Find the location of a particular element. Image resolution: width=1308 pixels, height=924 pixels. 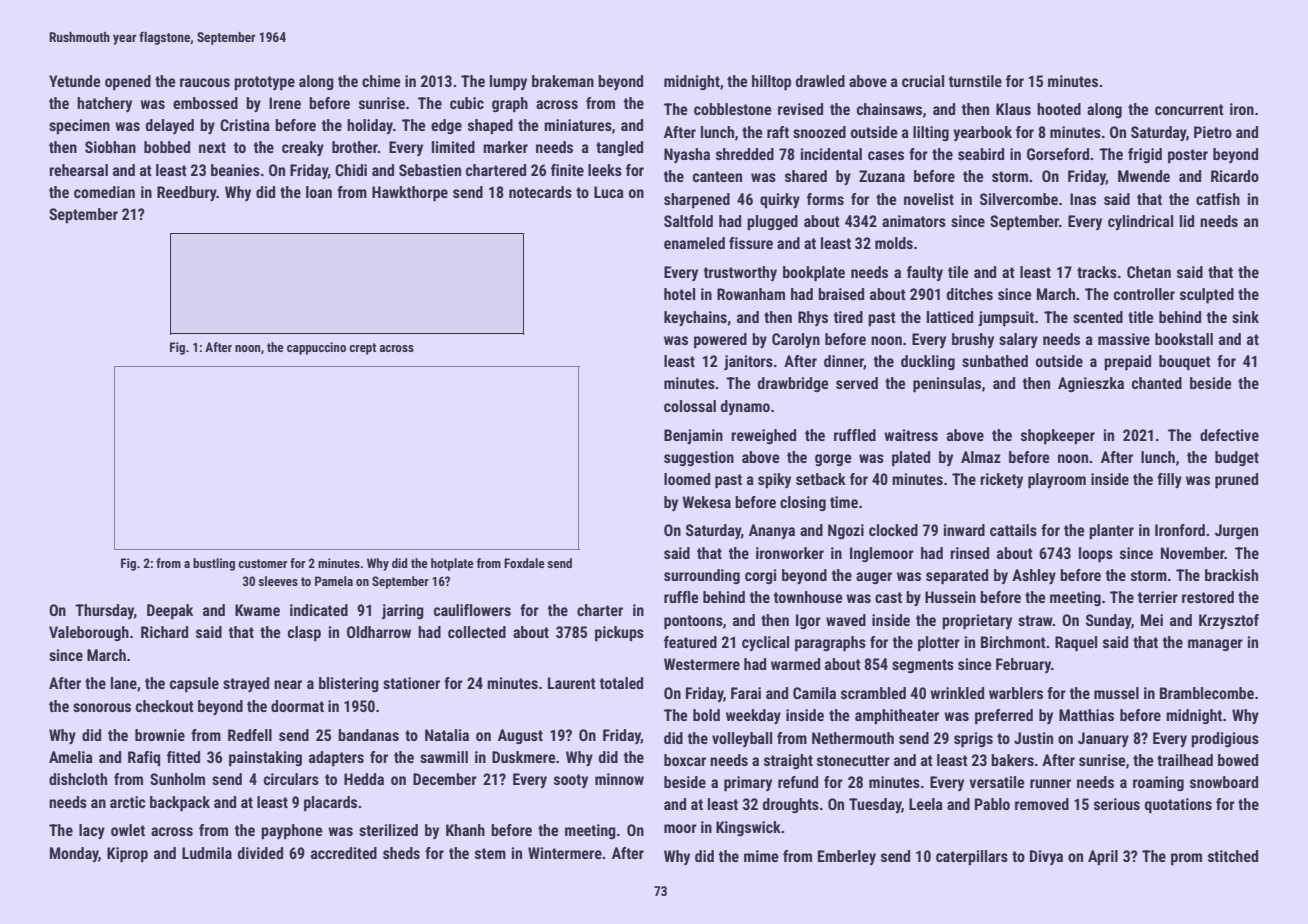

Rafiq is located at coordinates (144, 758).
